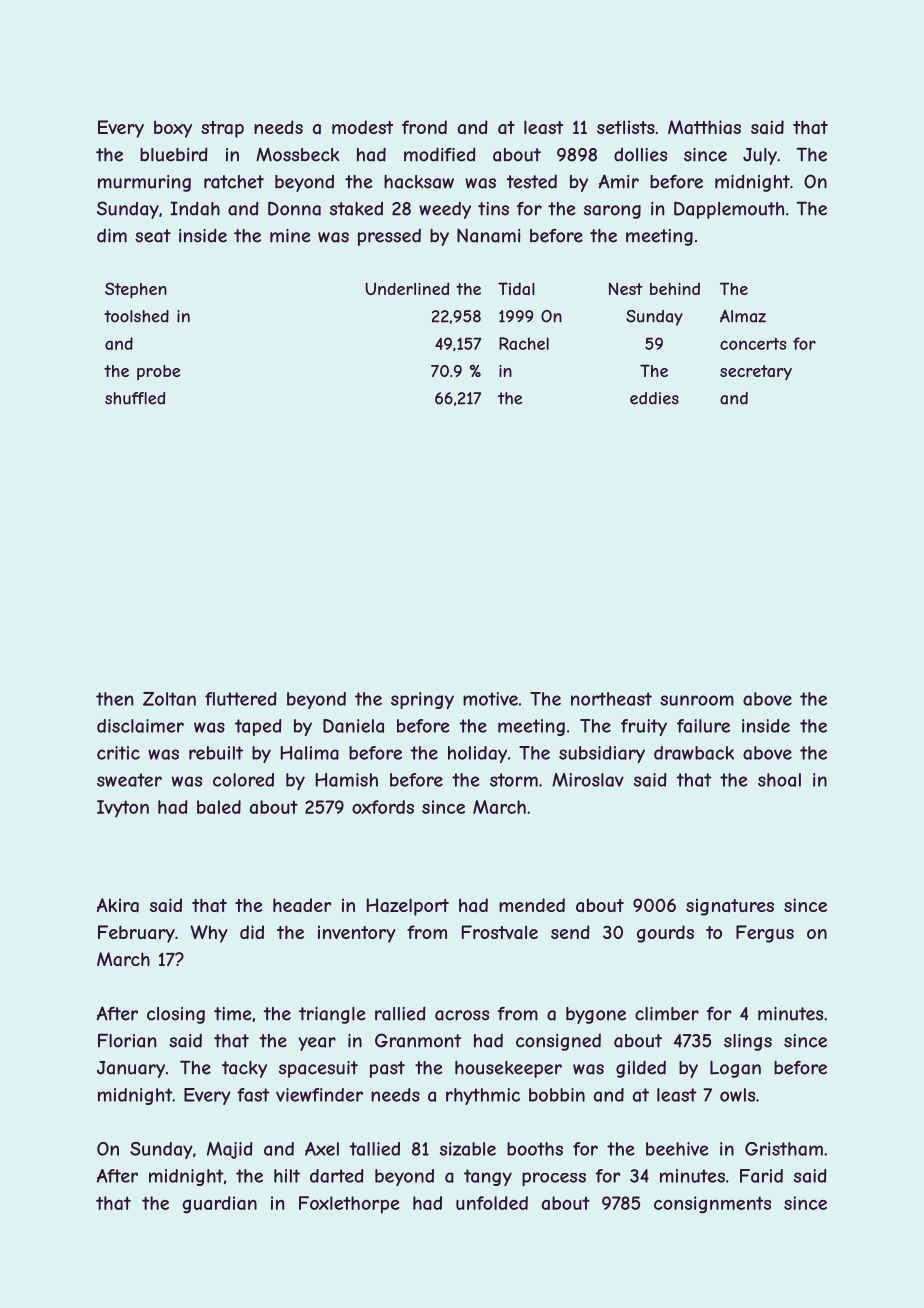 The image size is (924, 1308). I want to click on behind, so click(675, 289).
